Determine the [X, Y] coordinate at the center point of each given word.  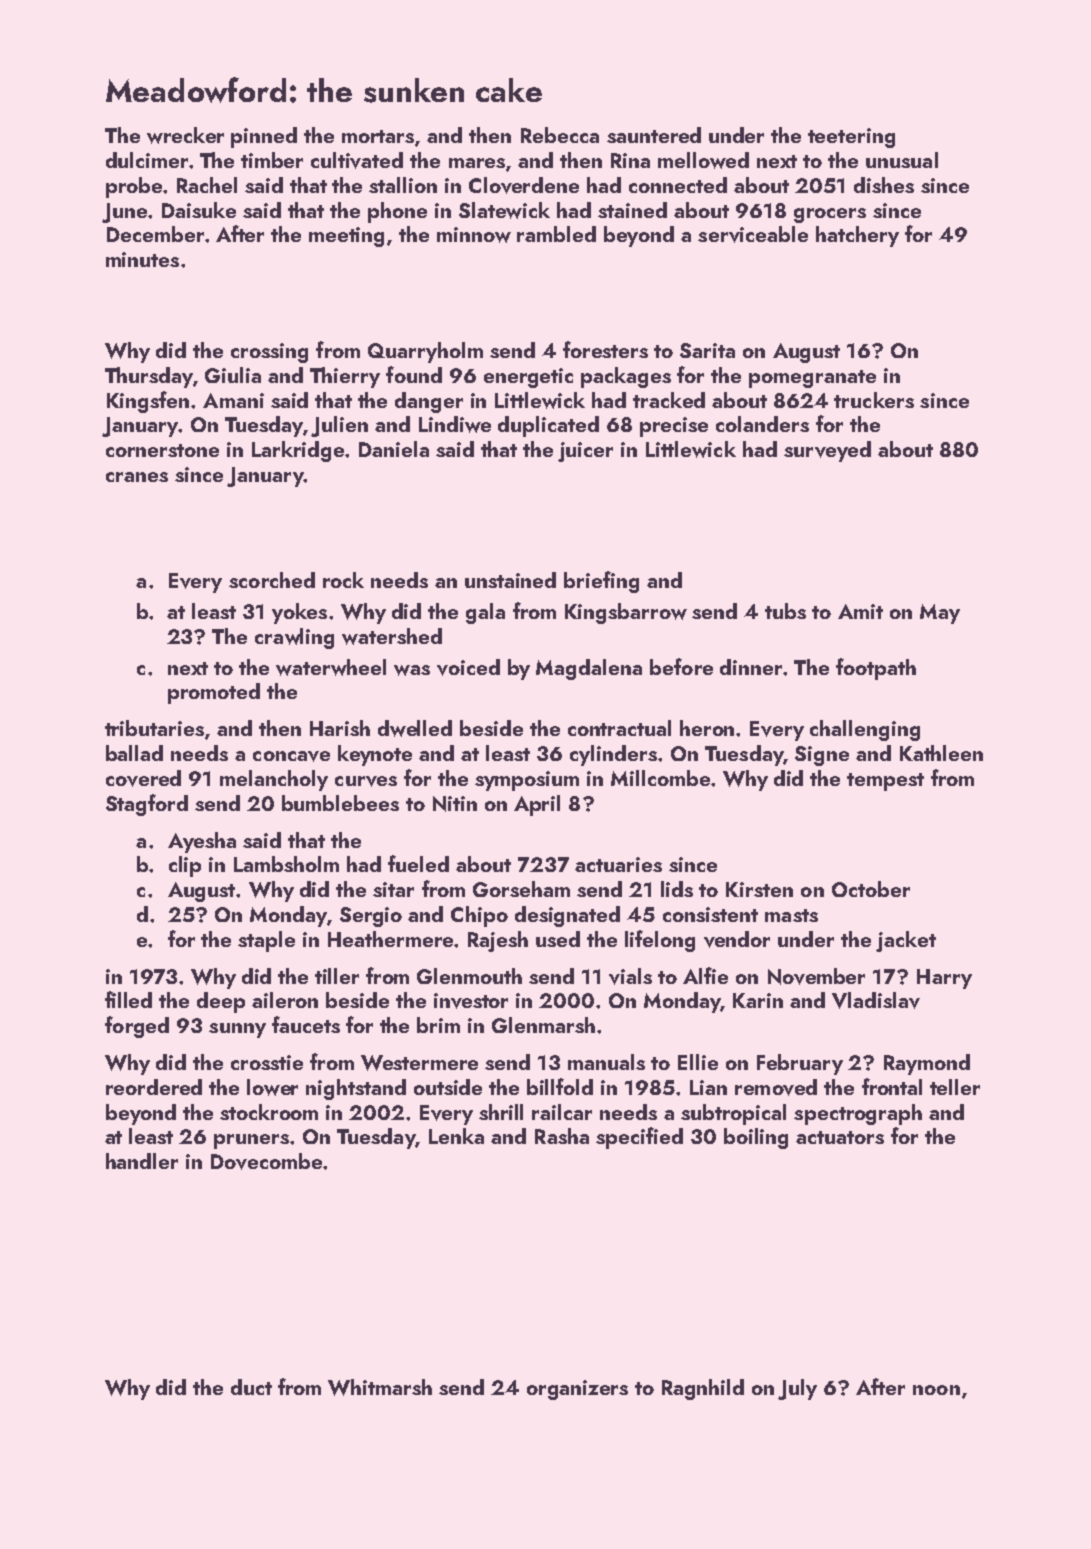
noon [936, 1390]
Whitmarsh [380, 1387]
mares [477, 163]
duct [251, 1387]
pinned [264, 137]
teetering [851, 138]
